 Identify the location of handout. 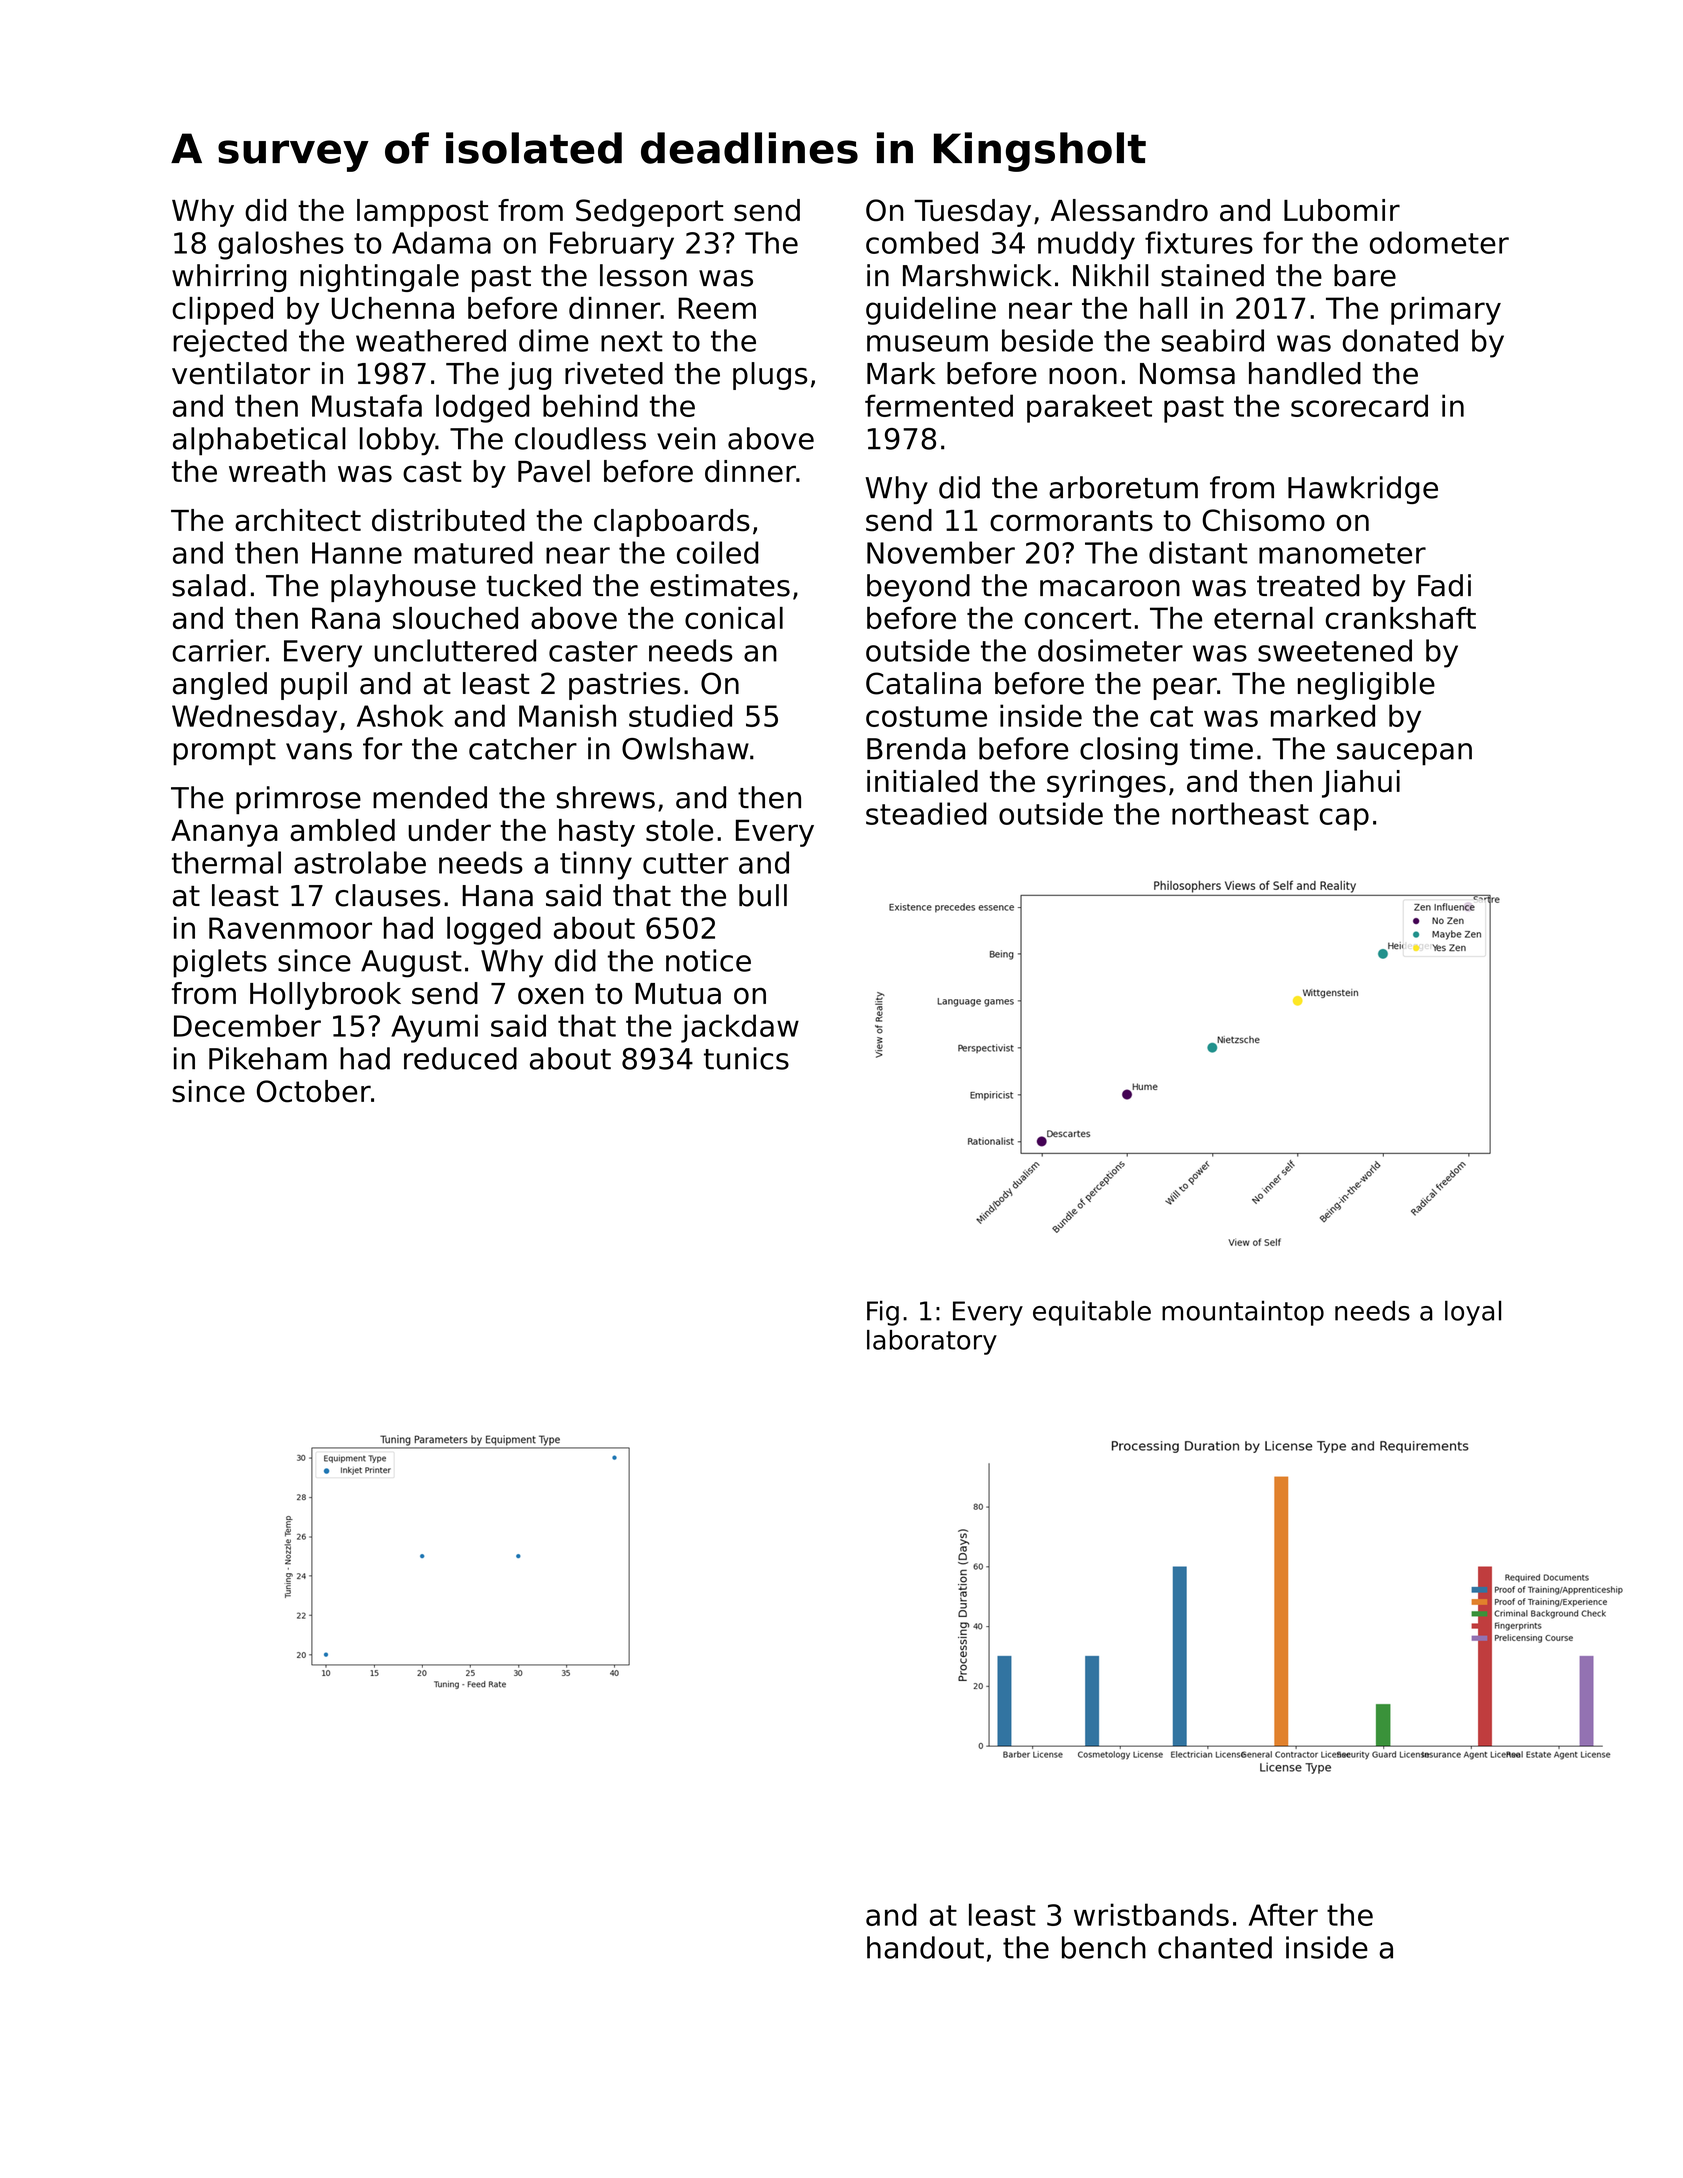
(925, 1947).
